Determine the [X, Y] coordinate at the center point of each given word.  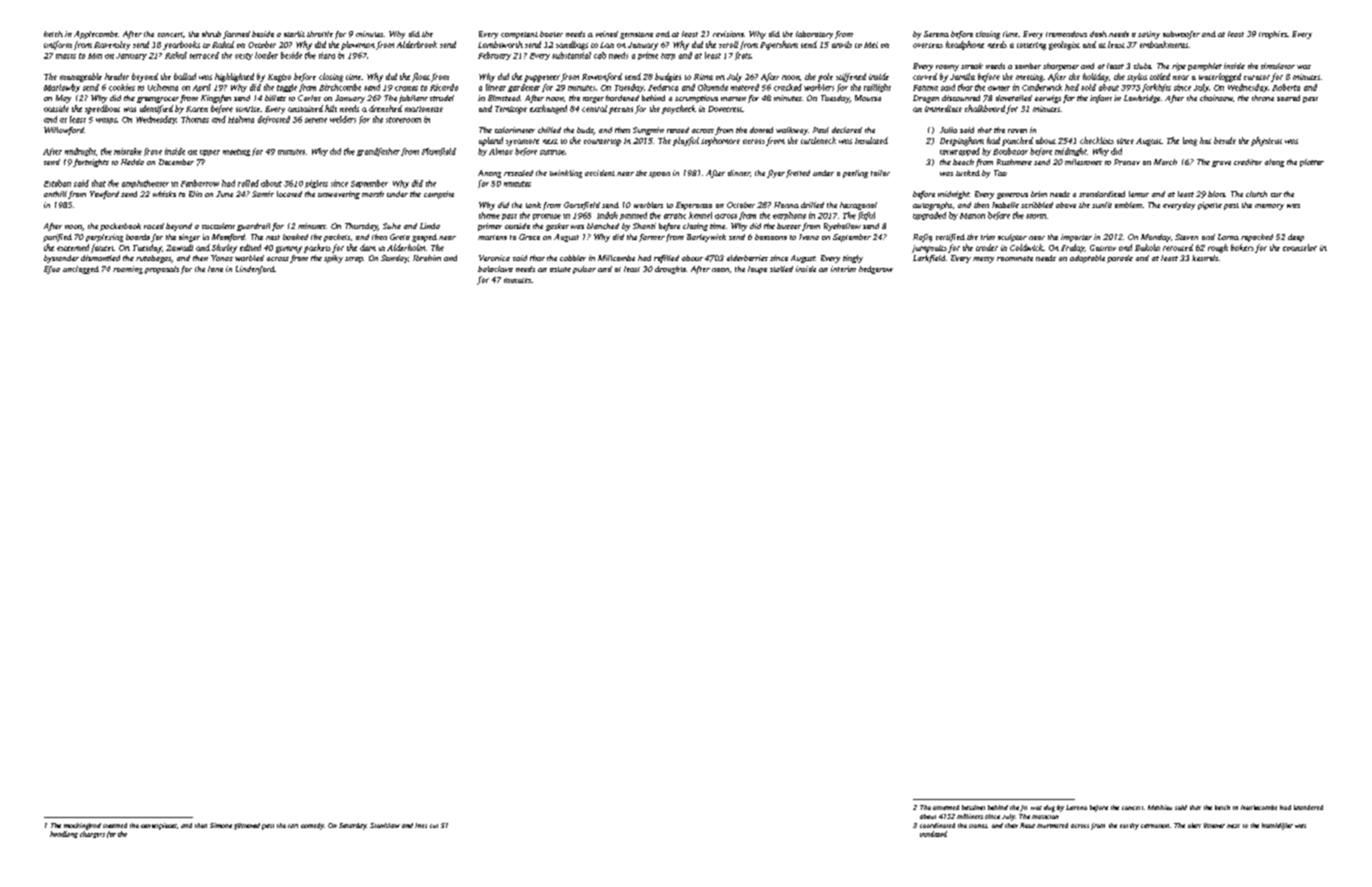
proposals [162, 270]
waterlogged [1220, 77]
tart [293, 826]
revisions [728, 34]
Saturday [352, 826]
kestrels [1205, 258]
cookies [122, 87]
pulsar [584, 270]
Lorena [1076, 807]
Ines [421, 825]
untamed [946, 807]
